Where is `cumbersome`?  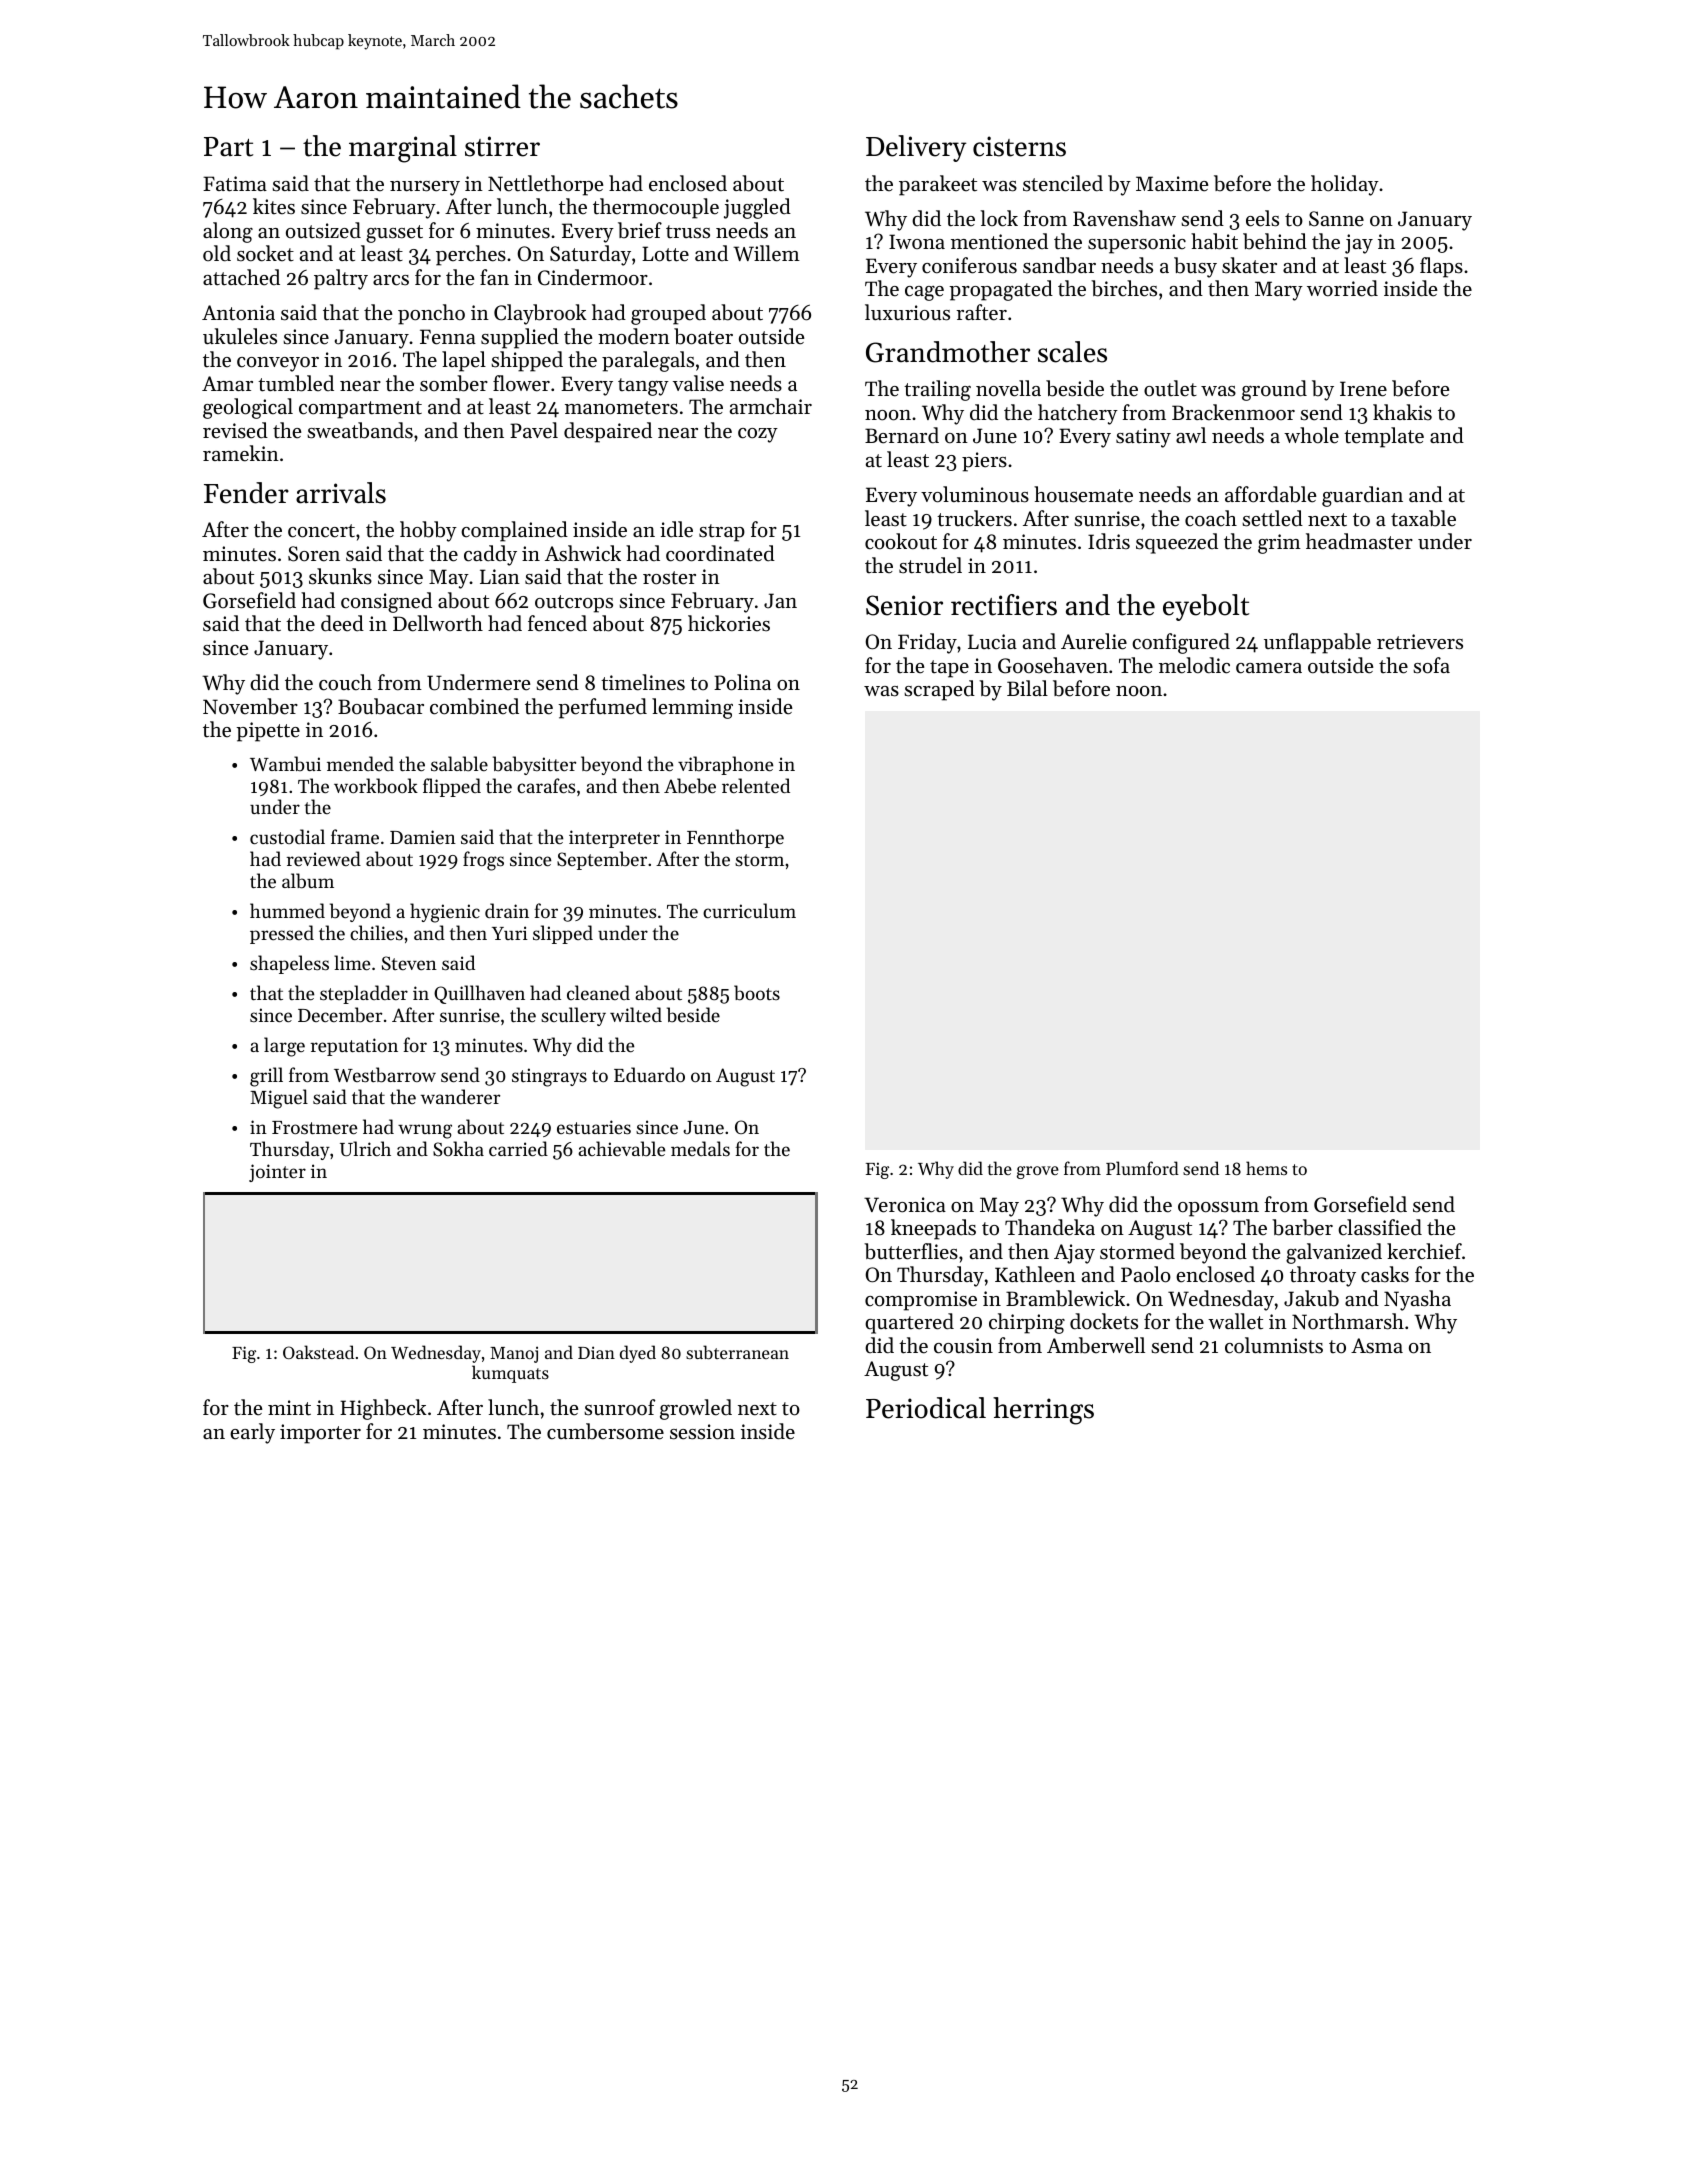
cumbersome is located at coordinates (605, 1431).
